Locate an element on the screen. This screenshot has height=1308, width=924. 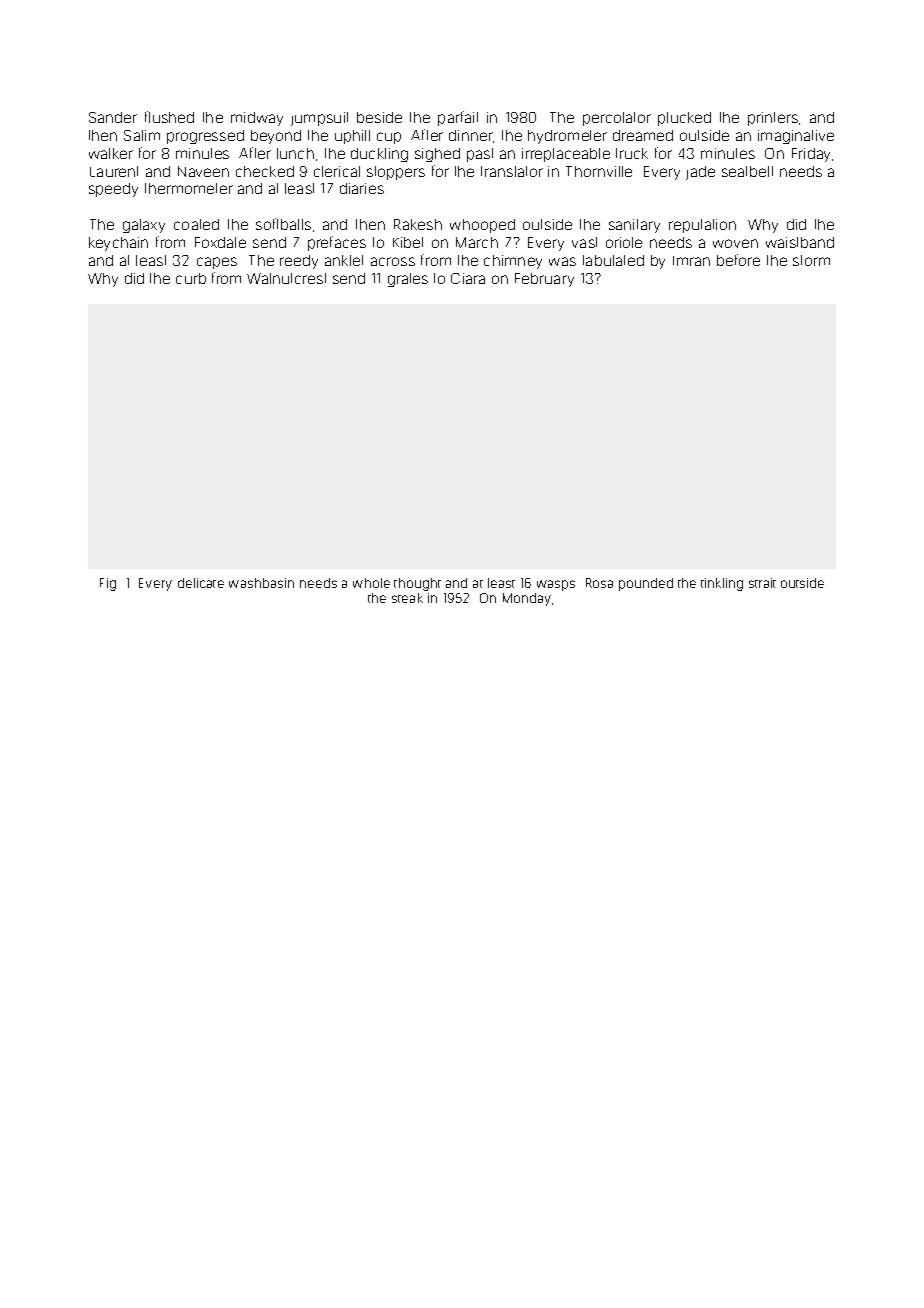
delicate is located at coordinates (201, 583).
